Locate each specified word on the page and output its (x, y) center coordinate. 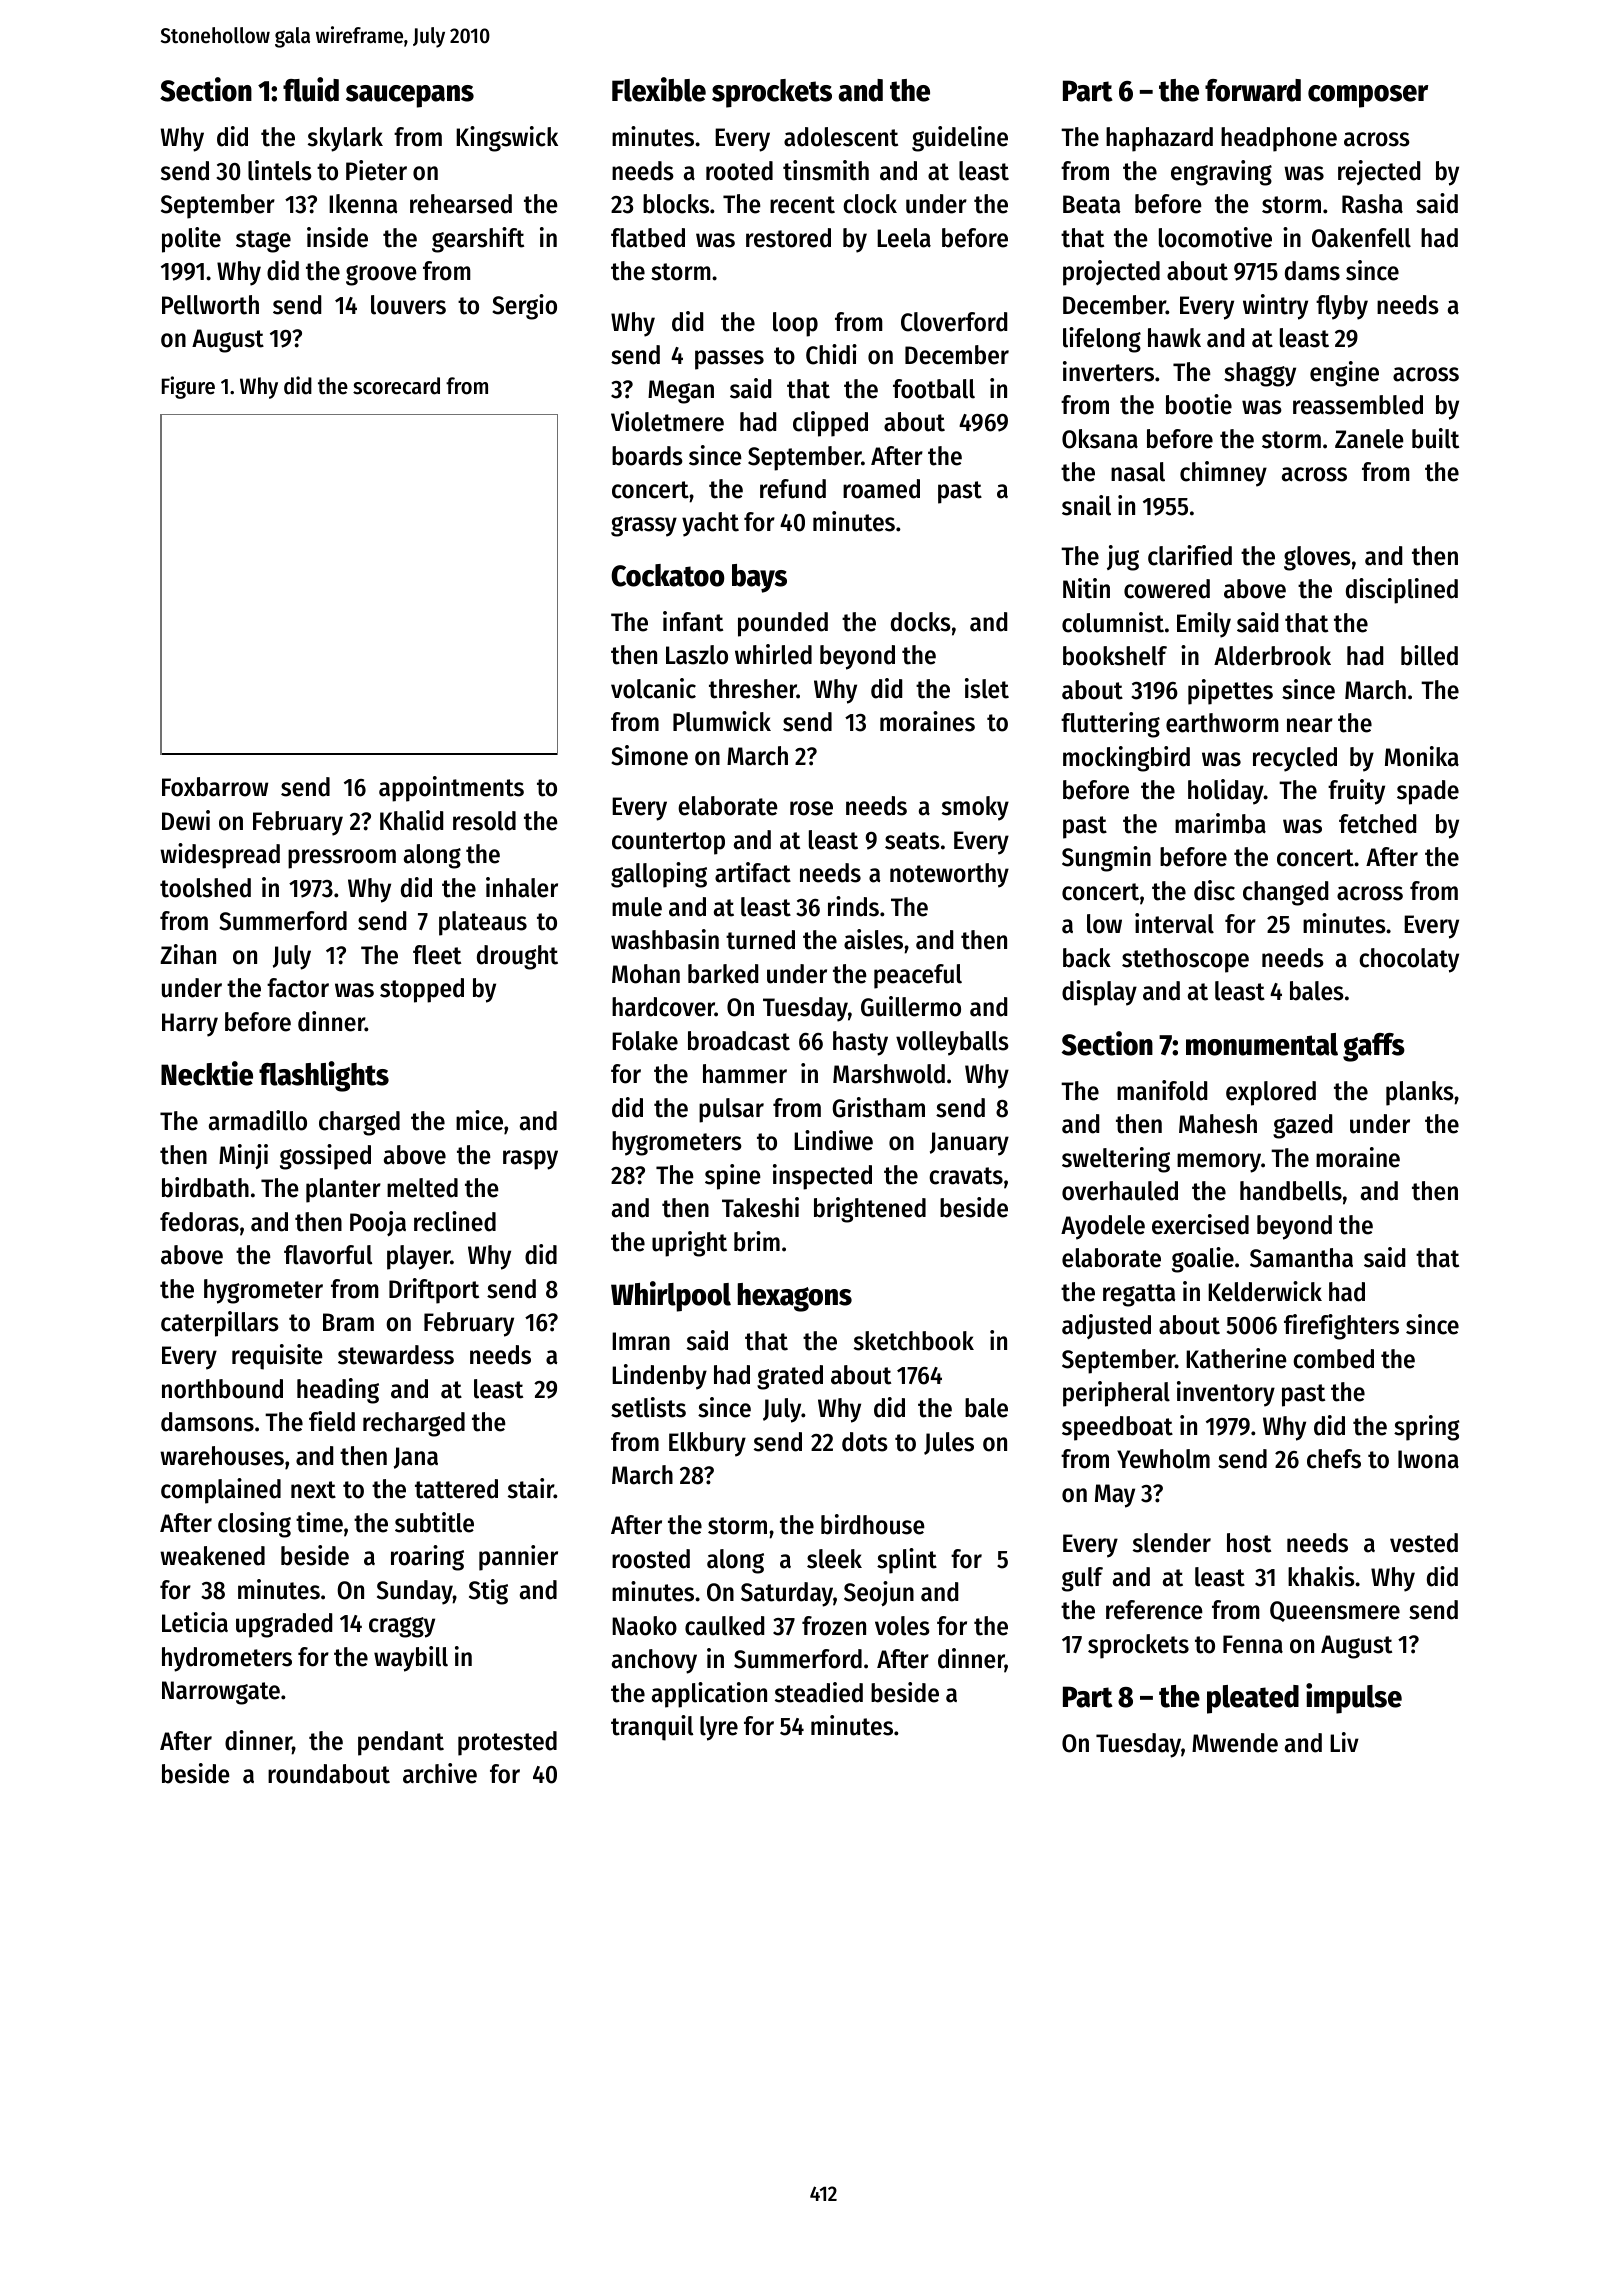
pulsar (731, 1110)
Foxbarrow (215, 787)
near (1310, 725)
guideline (960, 139)
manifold (1162, 1090)
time (319, 1522)
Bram (348, 1322)
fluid (311, 89)
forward (1253, 90)
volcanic (653, 688)
